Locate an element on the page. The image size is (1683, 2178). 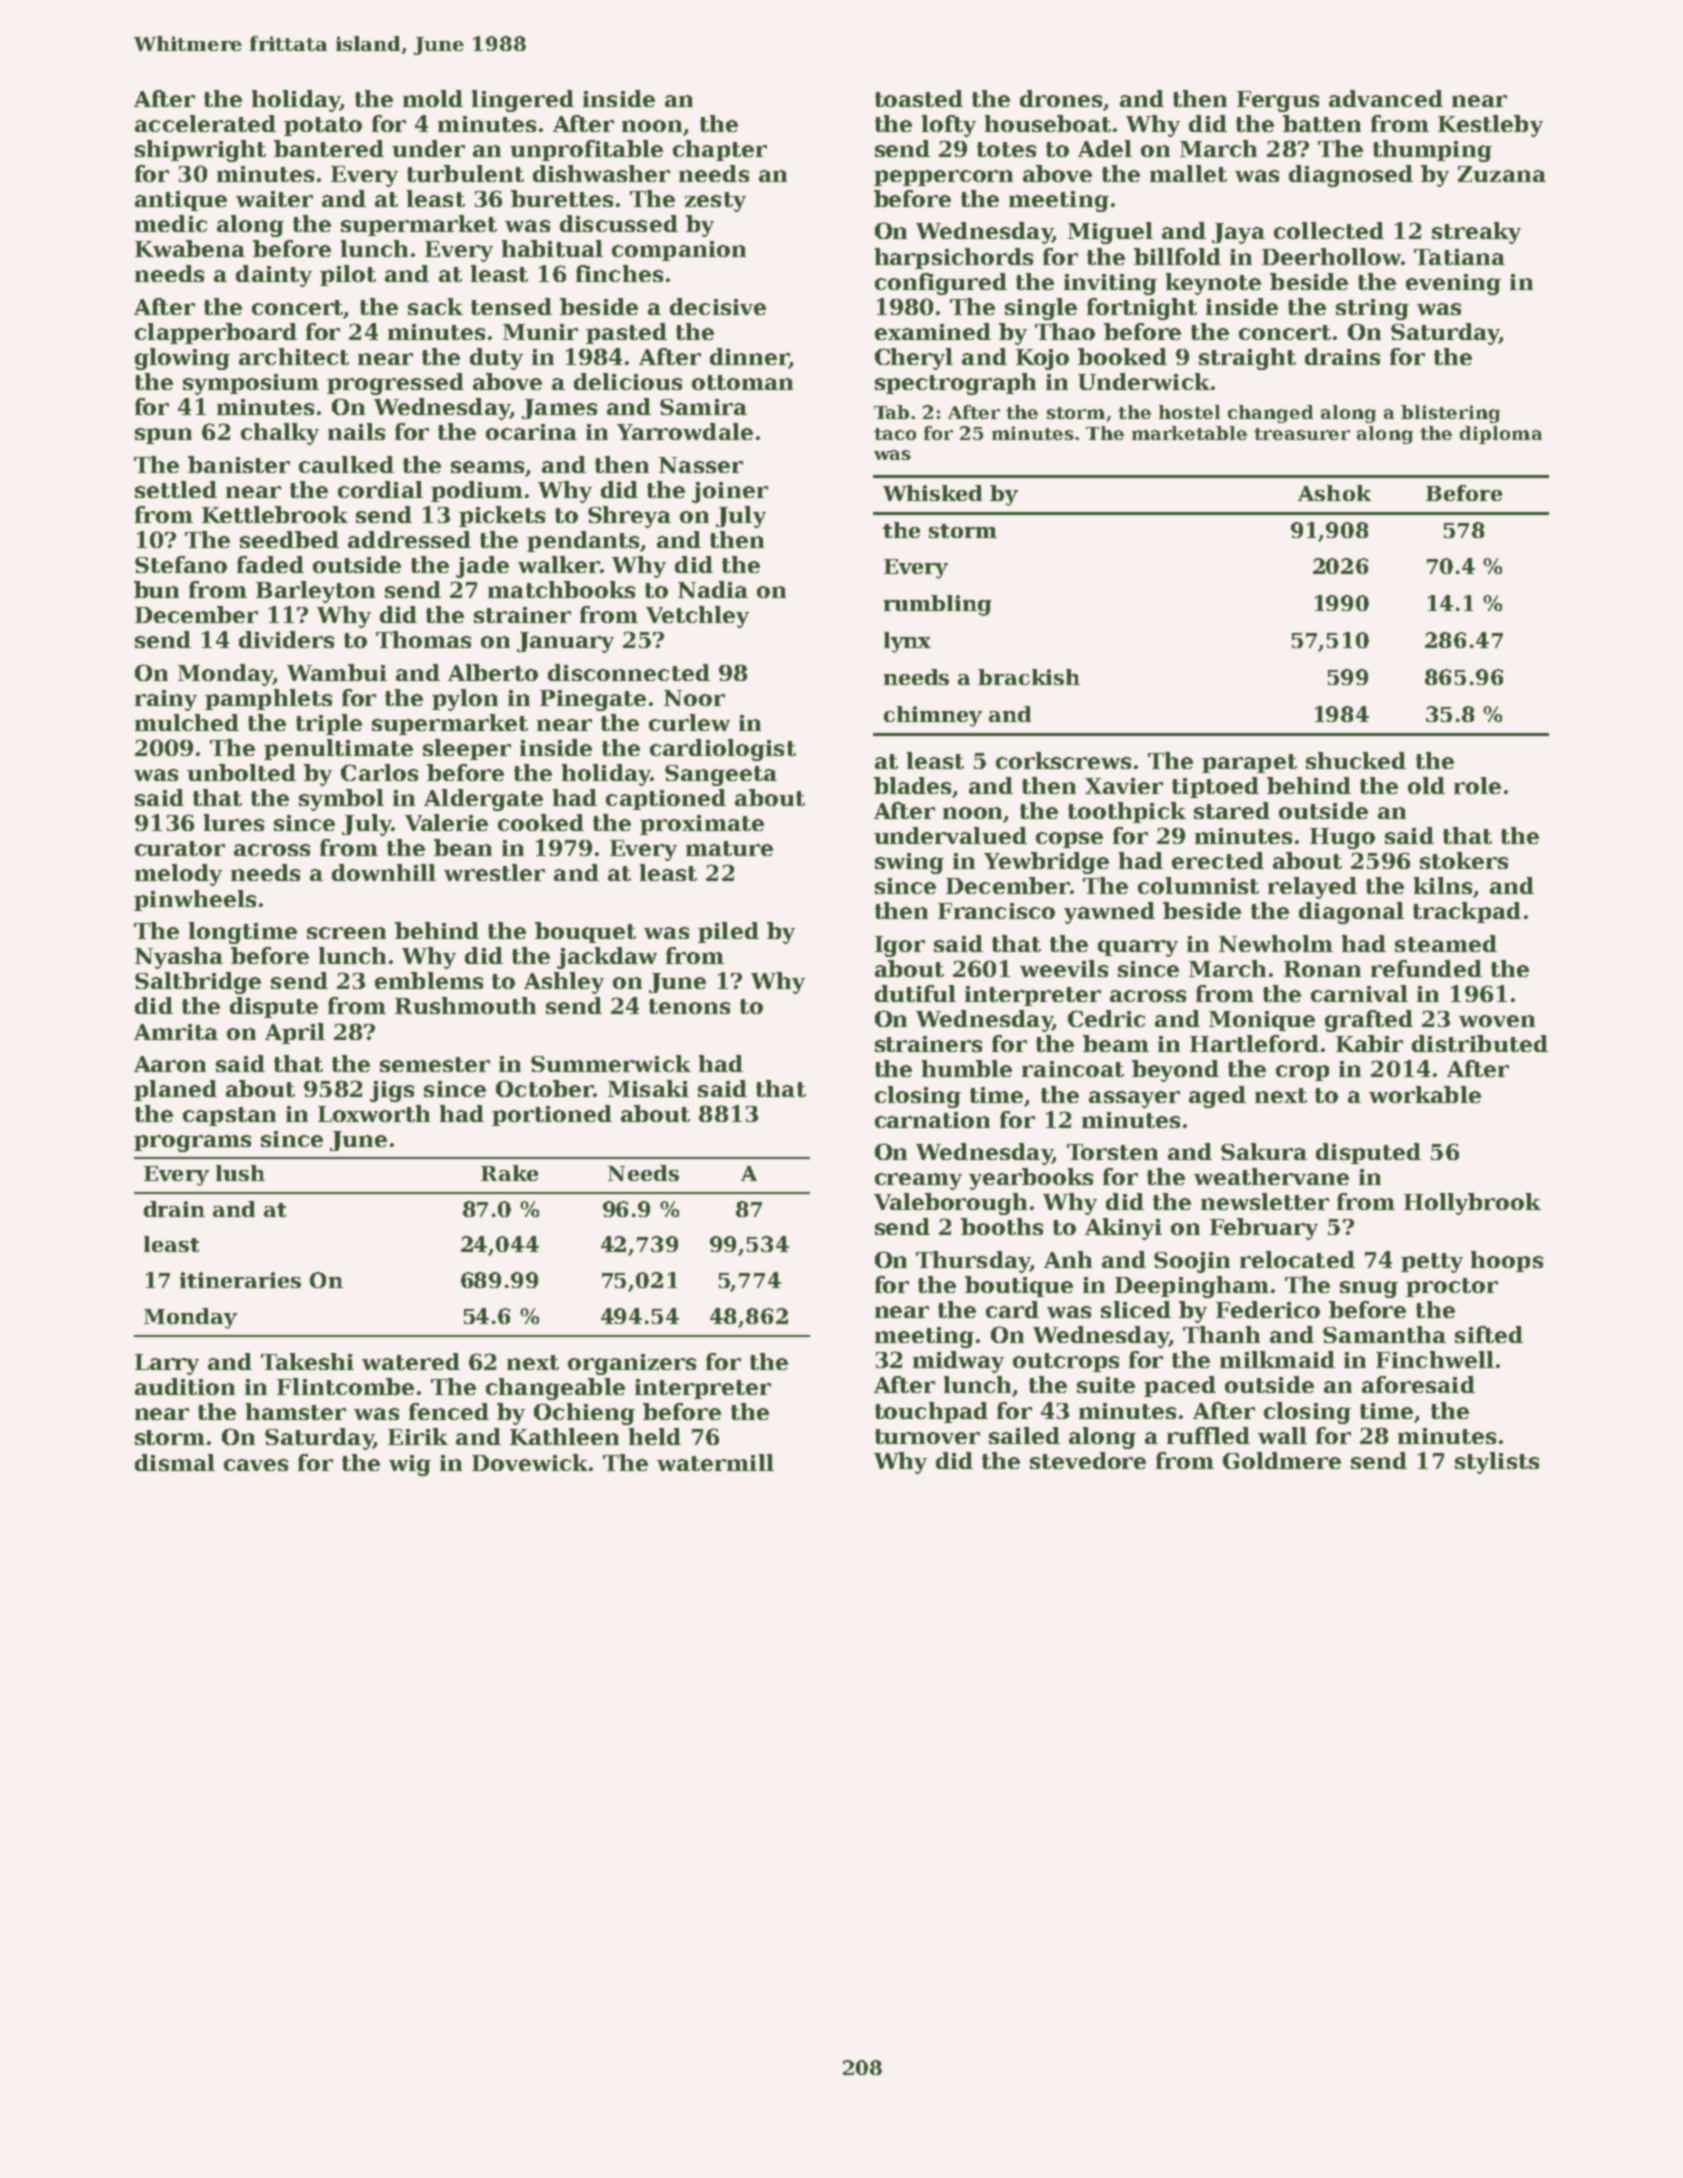
refunded is located at coordinates (1426, 968).
